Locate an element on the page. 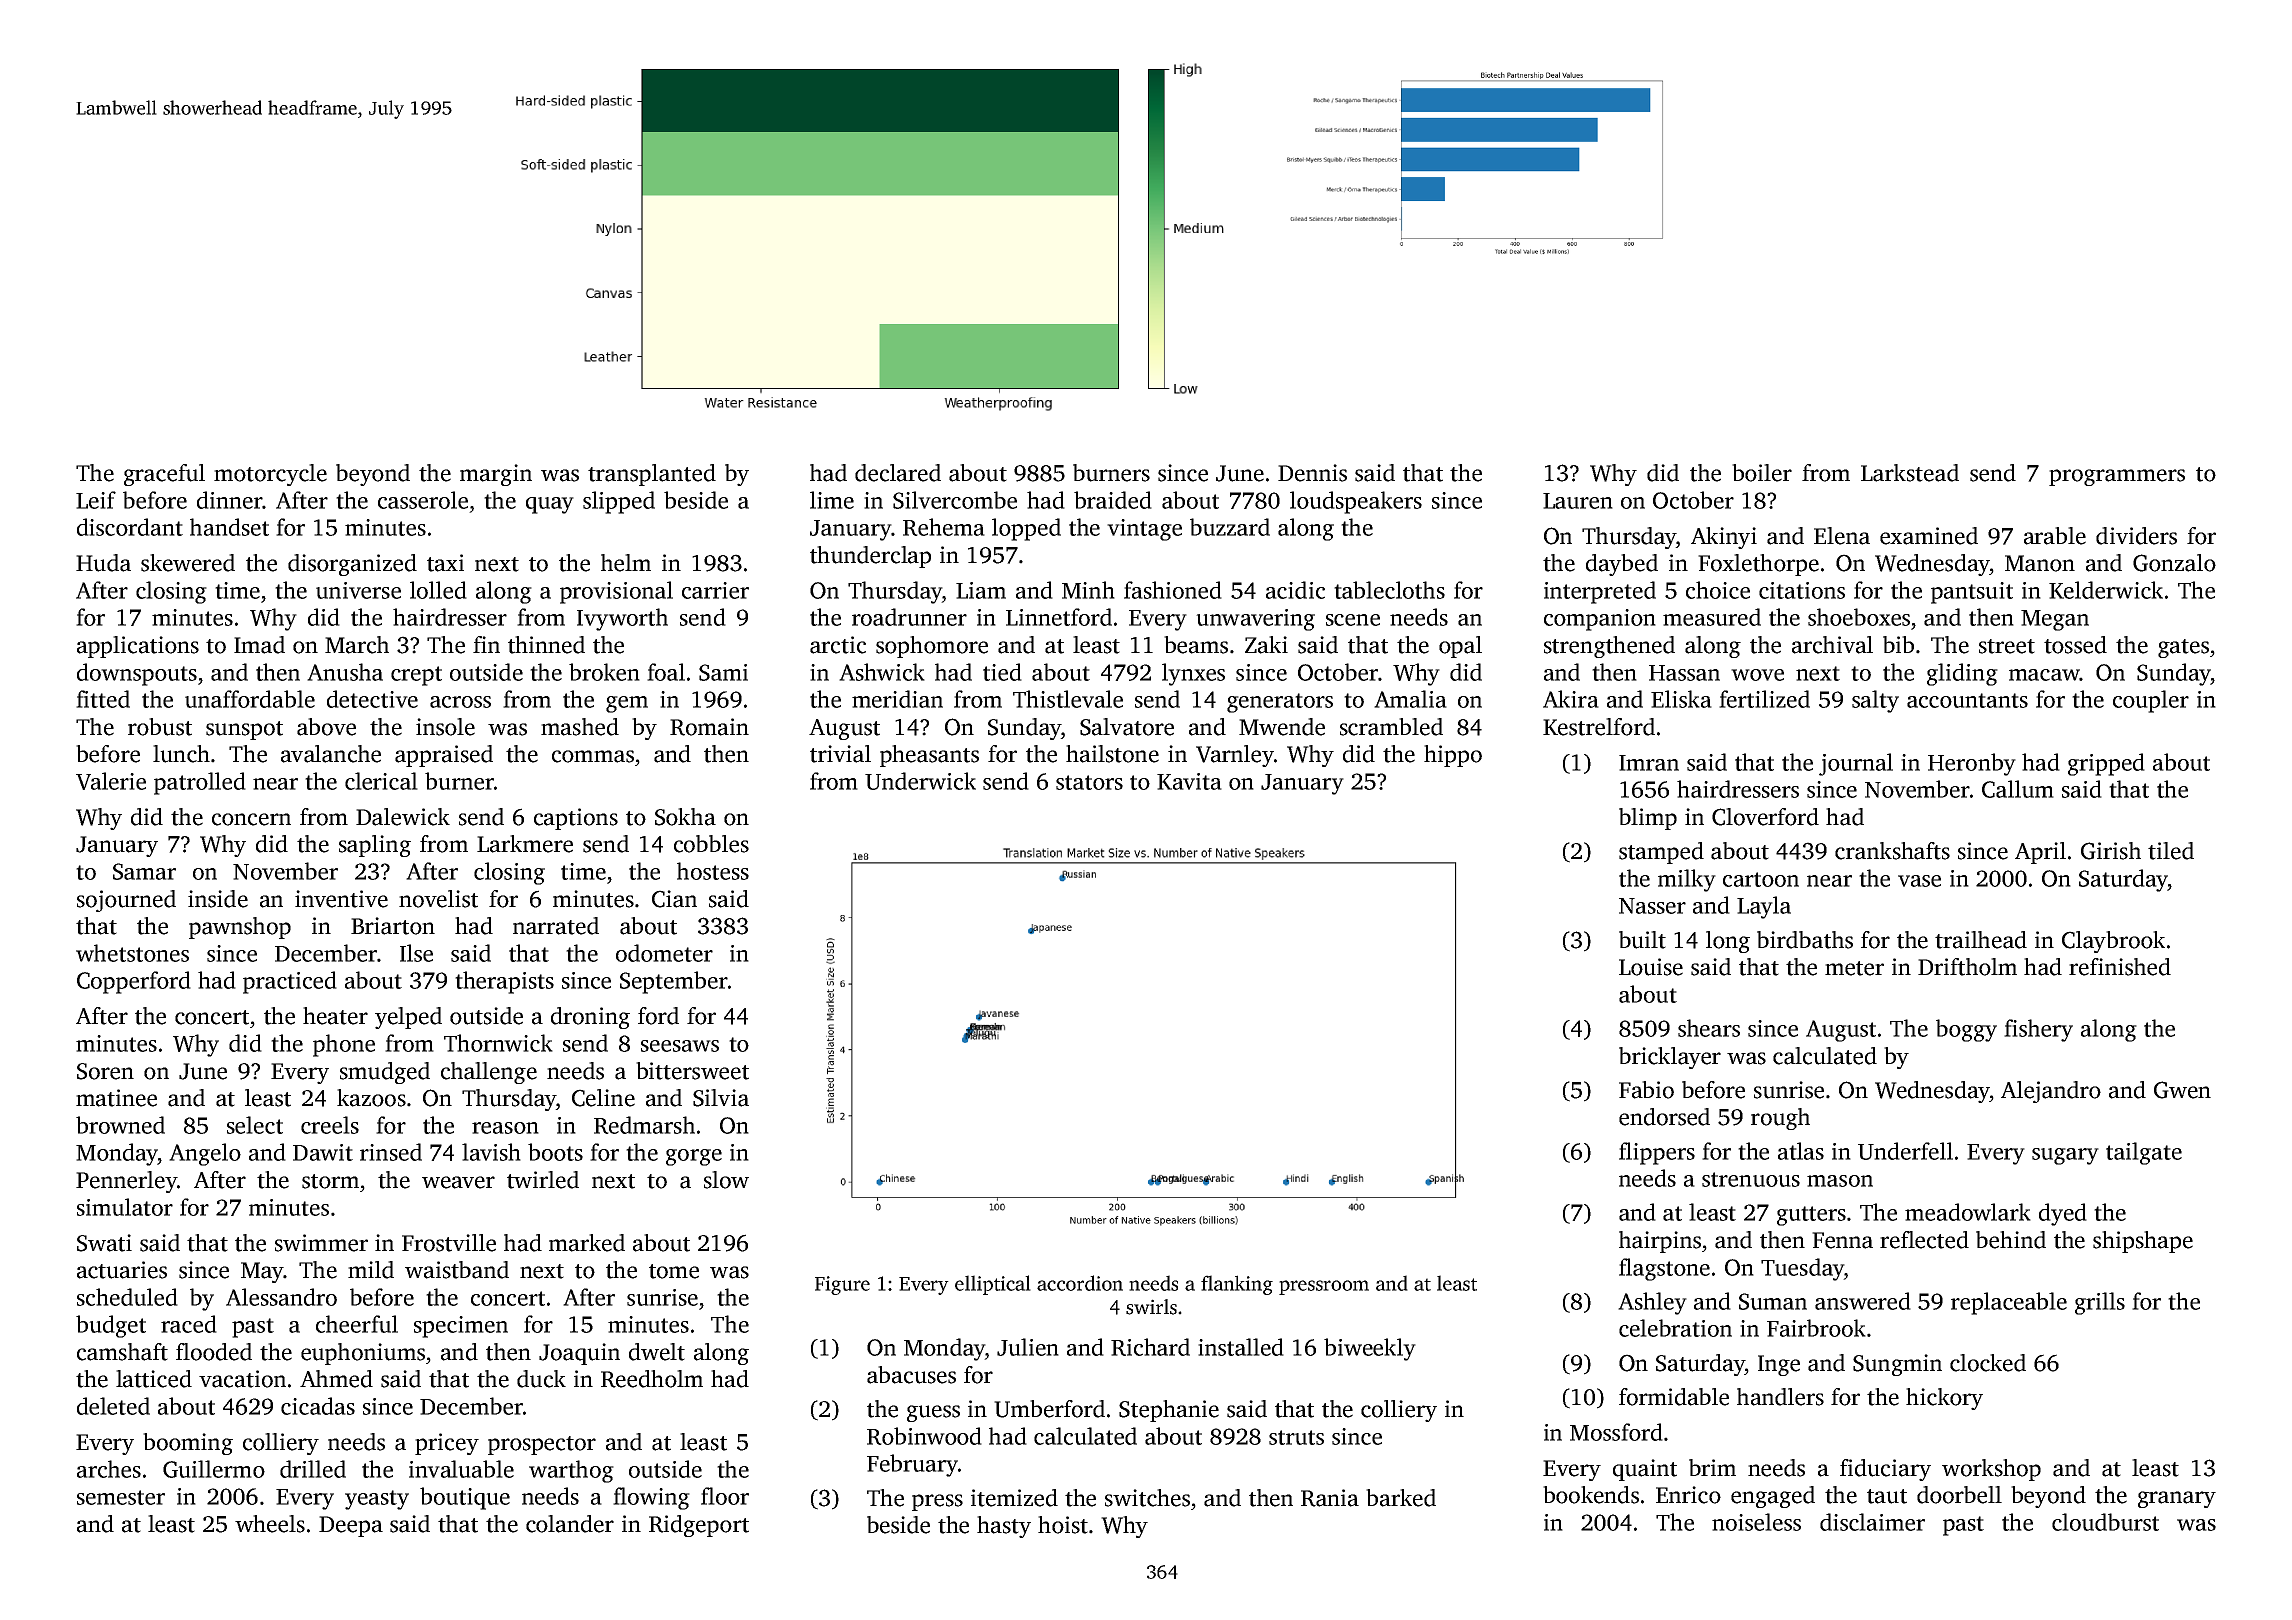 This document has width=2292, height=1620. seesaws is located at coordinates (680, 1046).
